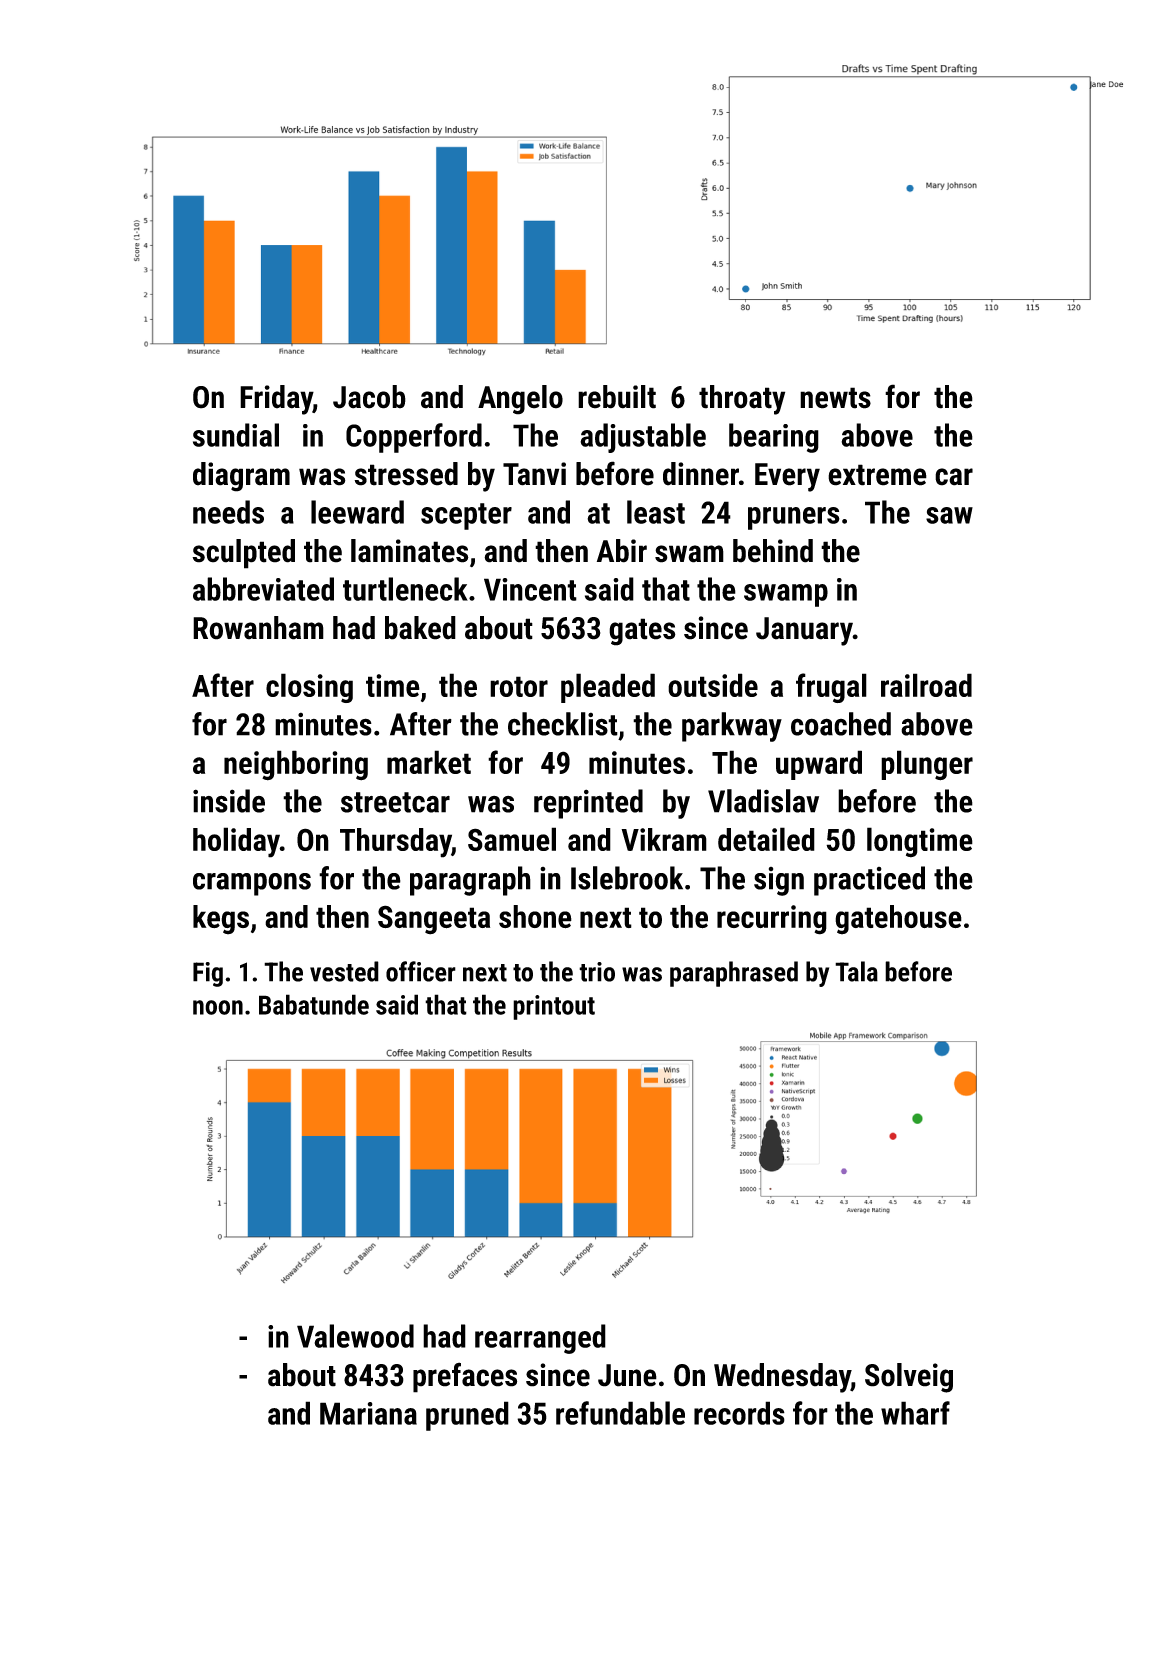 The image size is (1165, 1654). Describe the element at coordinates (835, 398) in the screenshot. I see `newts` at that location.
